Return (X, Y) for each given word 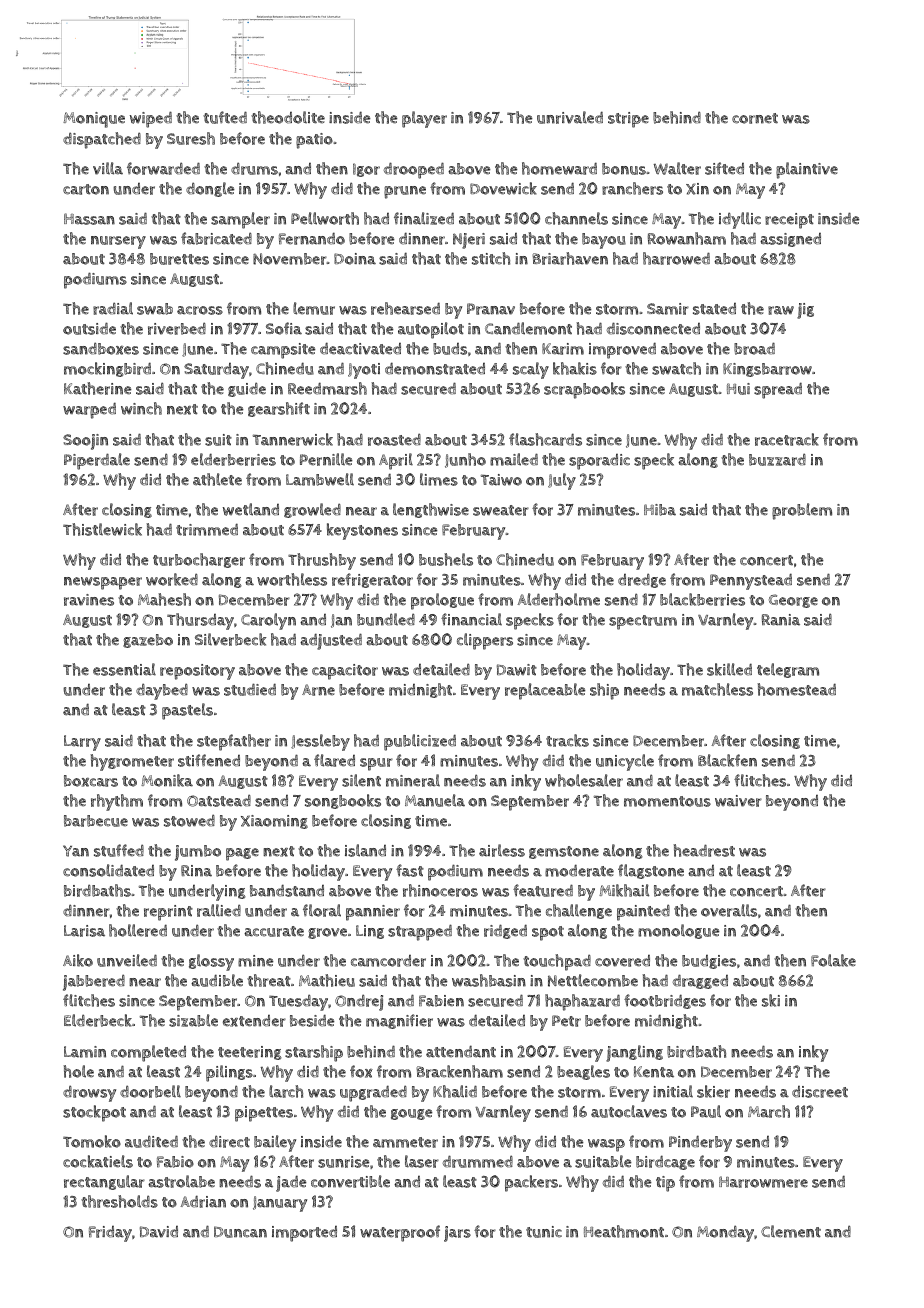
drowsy (89, 1093)
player (424, 119)
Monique (94, 120)
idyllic (740, 220)
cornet (755, 118)
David (159, 1232)
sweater (501, 510)
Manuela (435, 800)
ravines (89, 600)
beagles (583, 1072)
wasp (606, 1145)
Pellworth (325, 218)
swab (155, 309)
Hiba (660, 510)
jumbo (198, 853)
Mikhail (624, 890)
